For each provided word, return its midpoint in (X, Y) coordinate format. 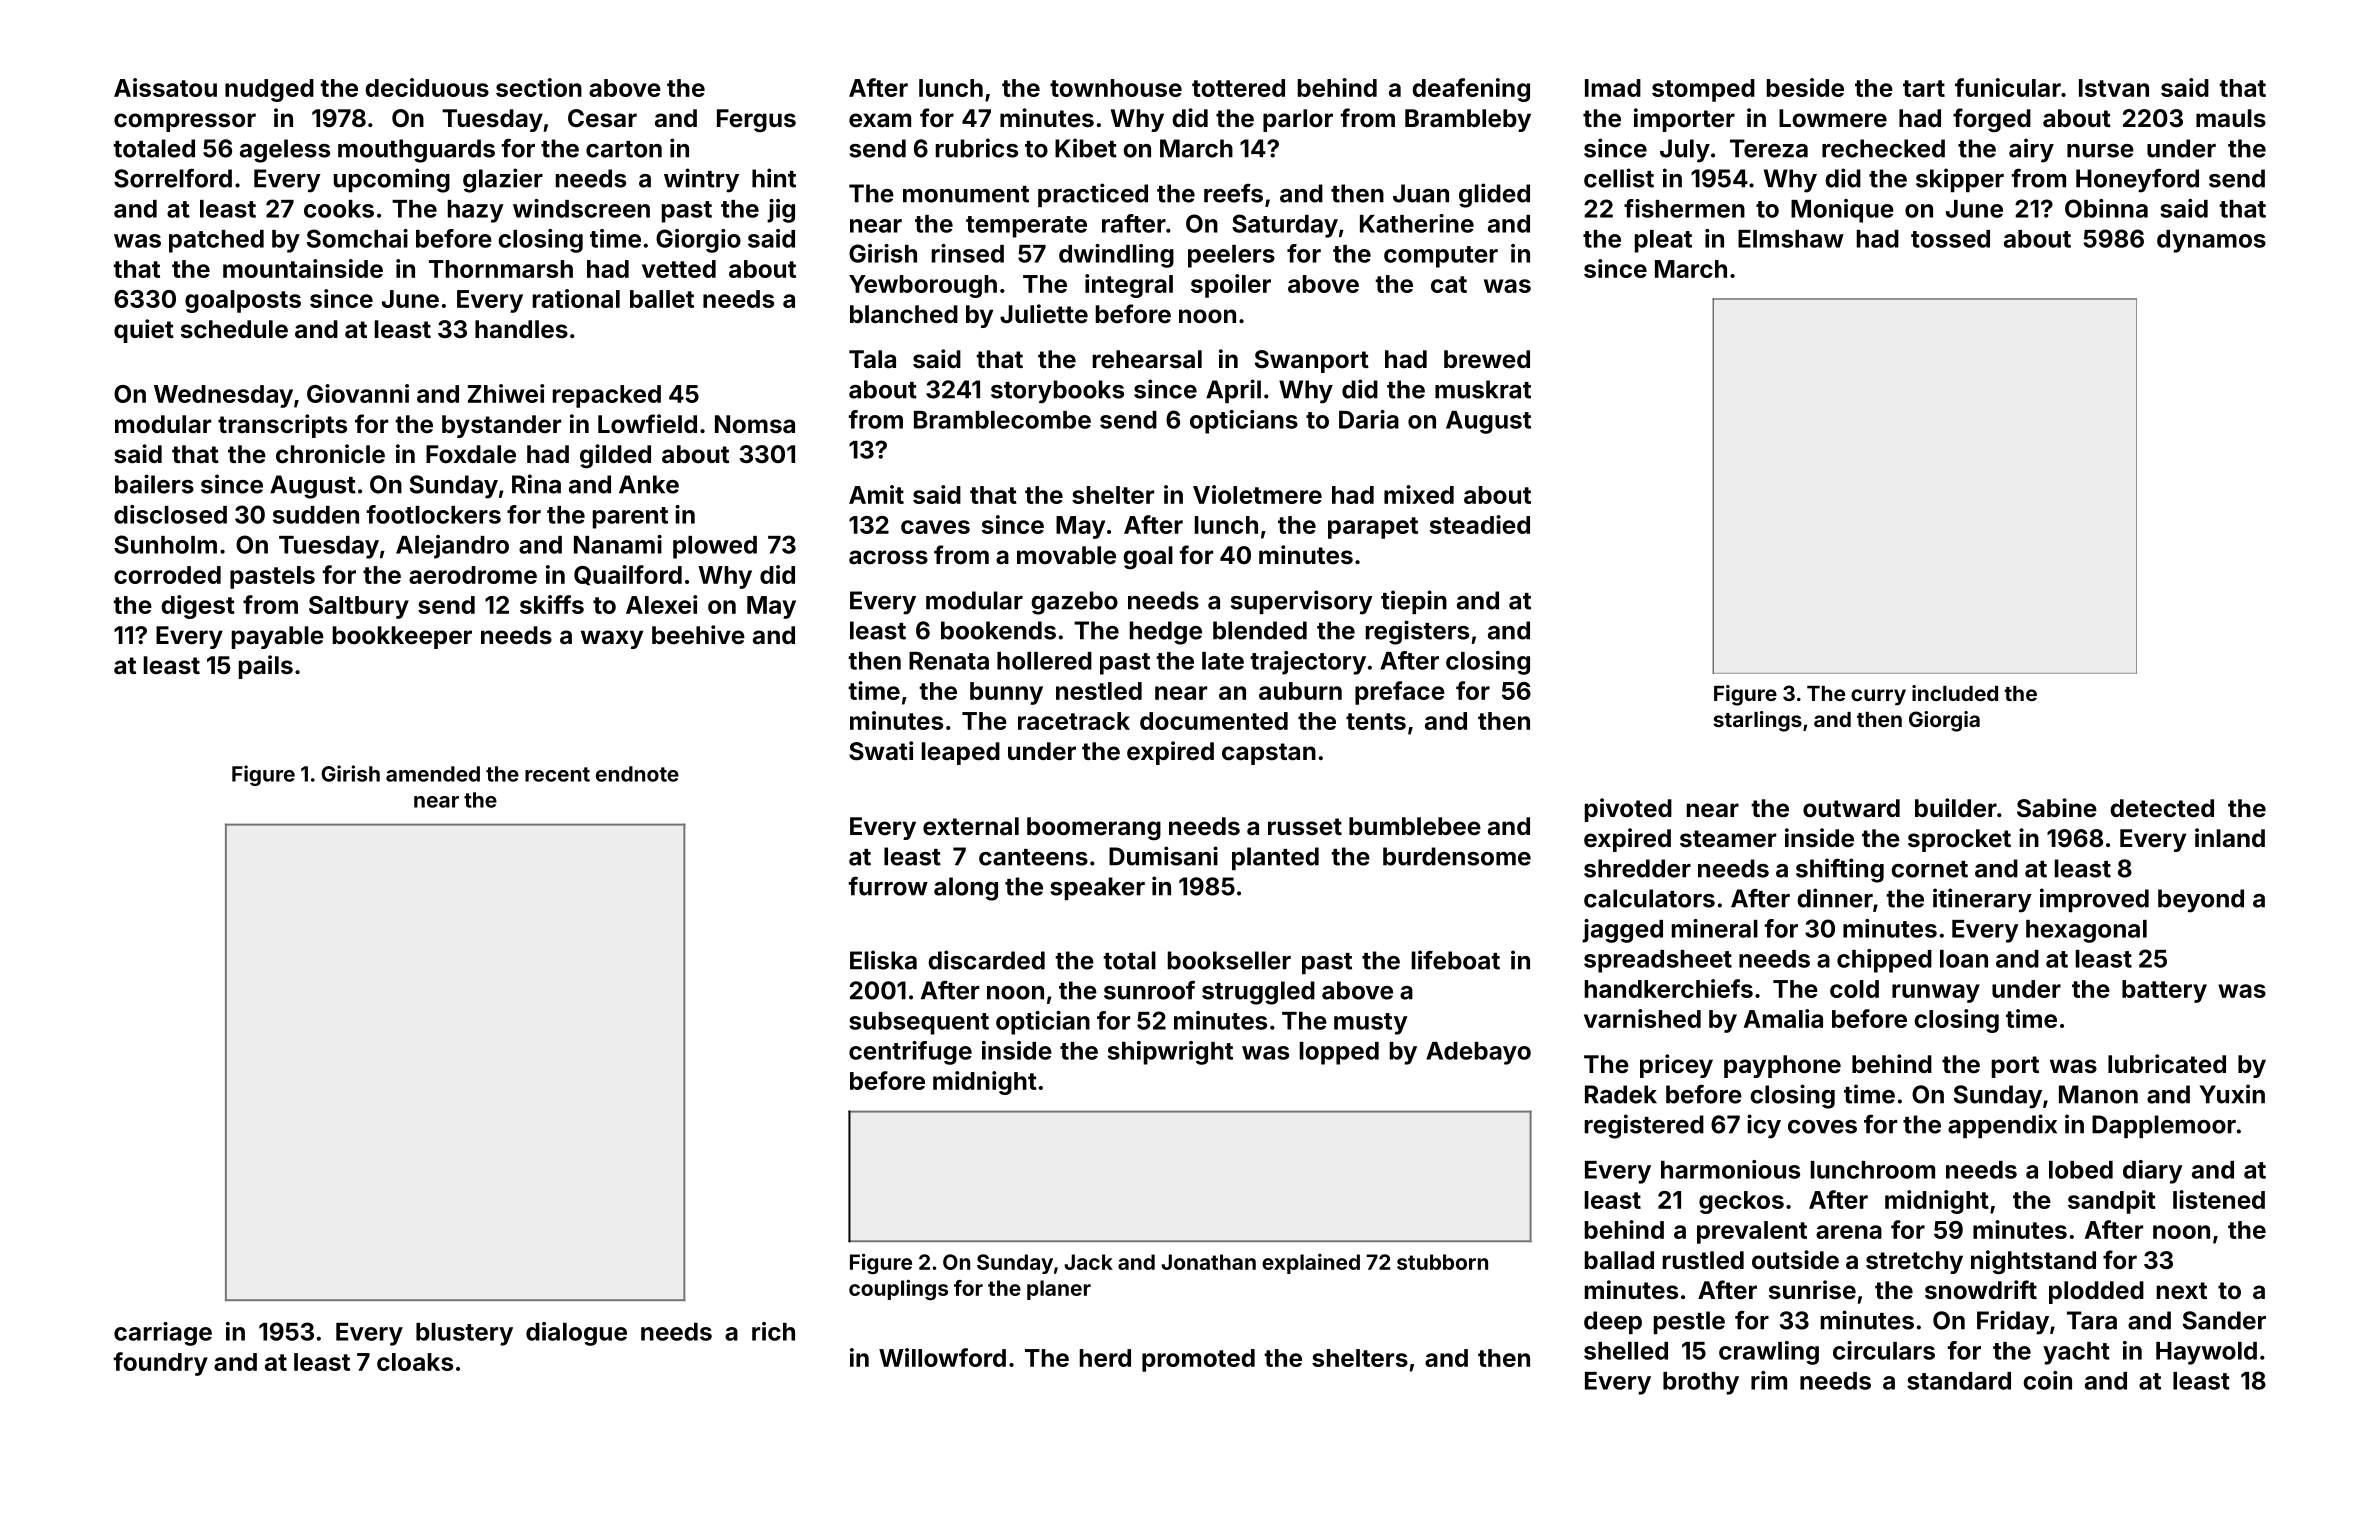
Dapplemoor (2164, 1126)
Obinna (2106, 208)
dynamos (2211, 241)
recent (557, 774)
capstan (1269, 754)
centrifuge (910, 1053)
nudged (269, 90)
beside (1805, 87)
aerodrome (473, 575)
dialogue (576, 1334)
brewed (1487, 359)
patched (216, 241)
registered (1644, 1126)
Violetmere (1257, 494)
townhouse (1116, 88)
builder (1956, 807)
